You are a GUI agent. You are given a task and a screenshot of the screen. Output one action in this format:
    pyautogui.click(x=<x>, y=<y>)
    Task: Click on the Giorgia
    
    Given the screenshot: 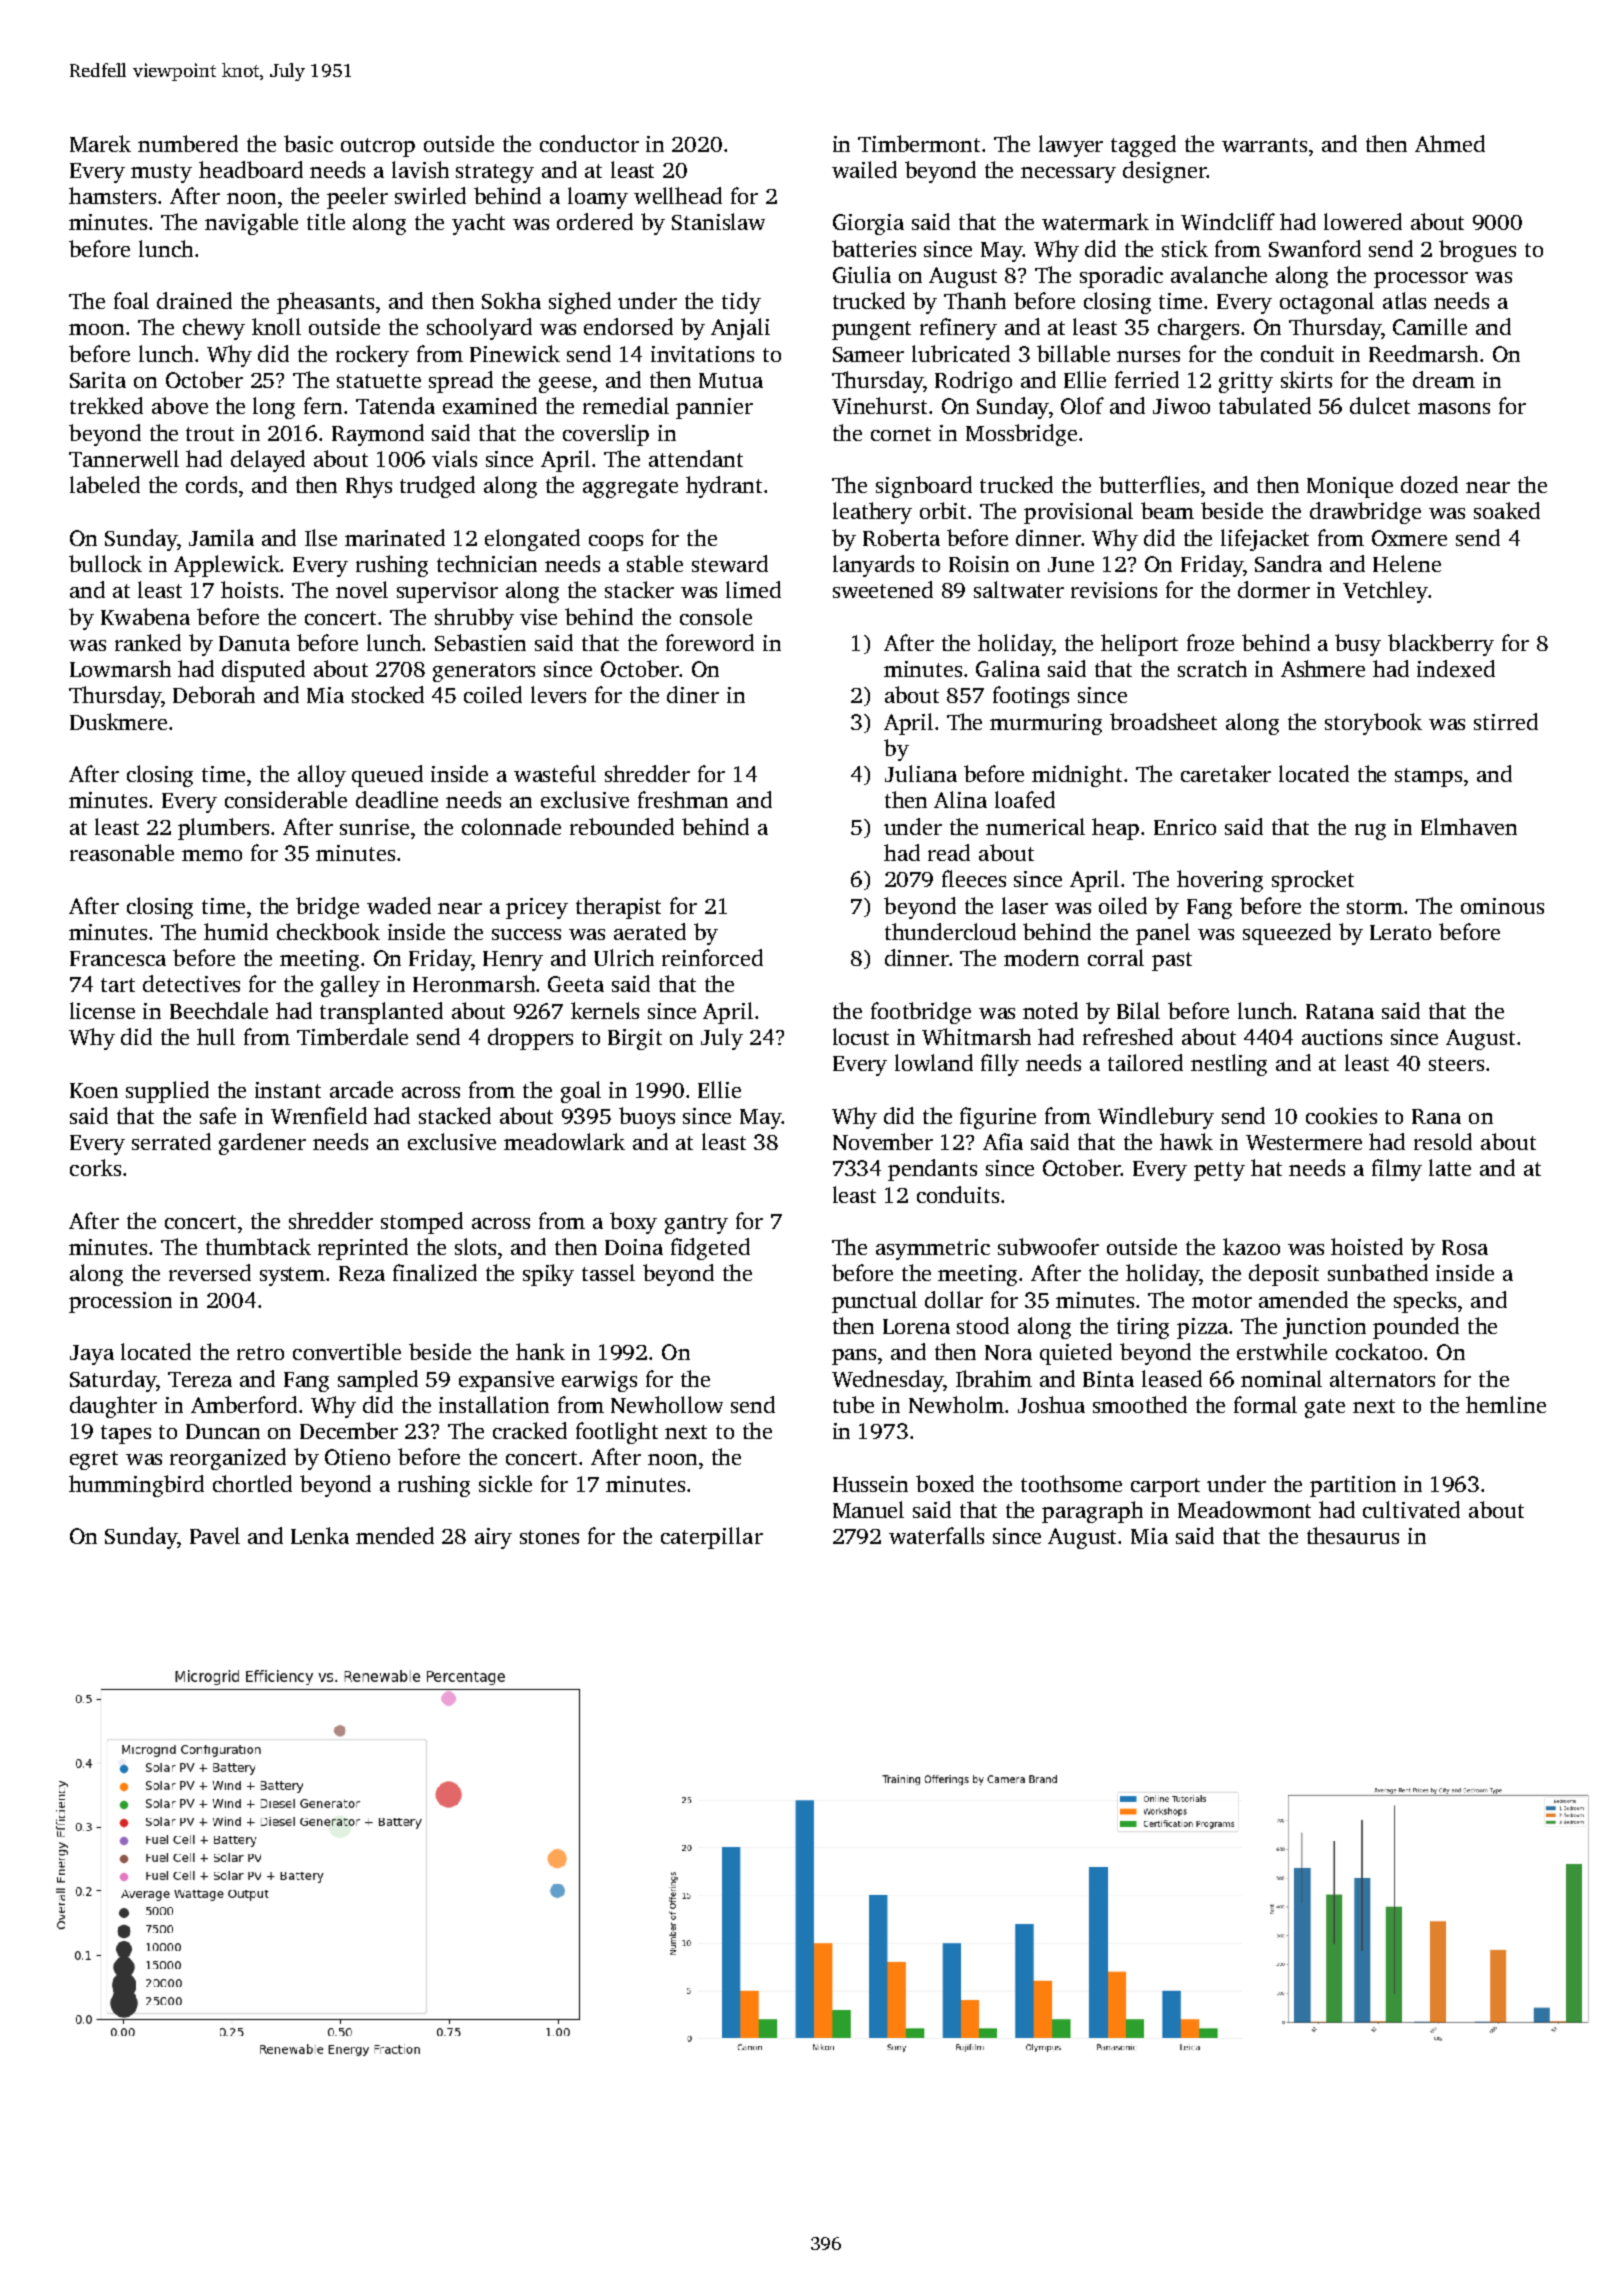 What is the action you would take?
    pyautogui.click(x=868, y=224)
